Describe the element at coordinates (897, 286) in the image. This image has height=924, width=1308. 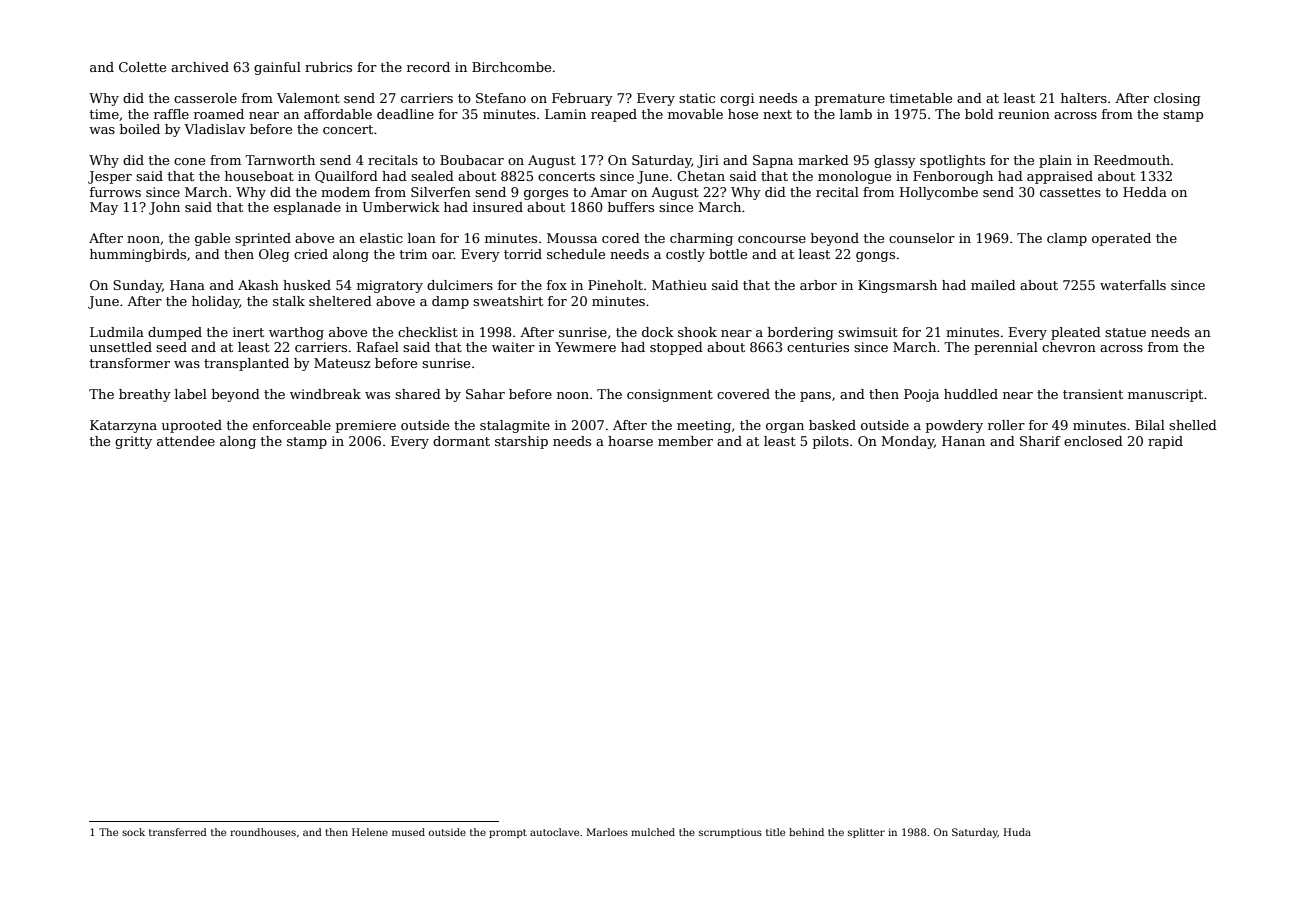
I see `Kingsmarsh` at that location.
